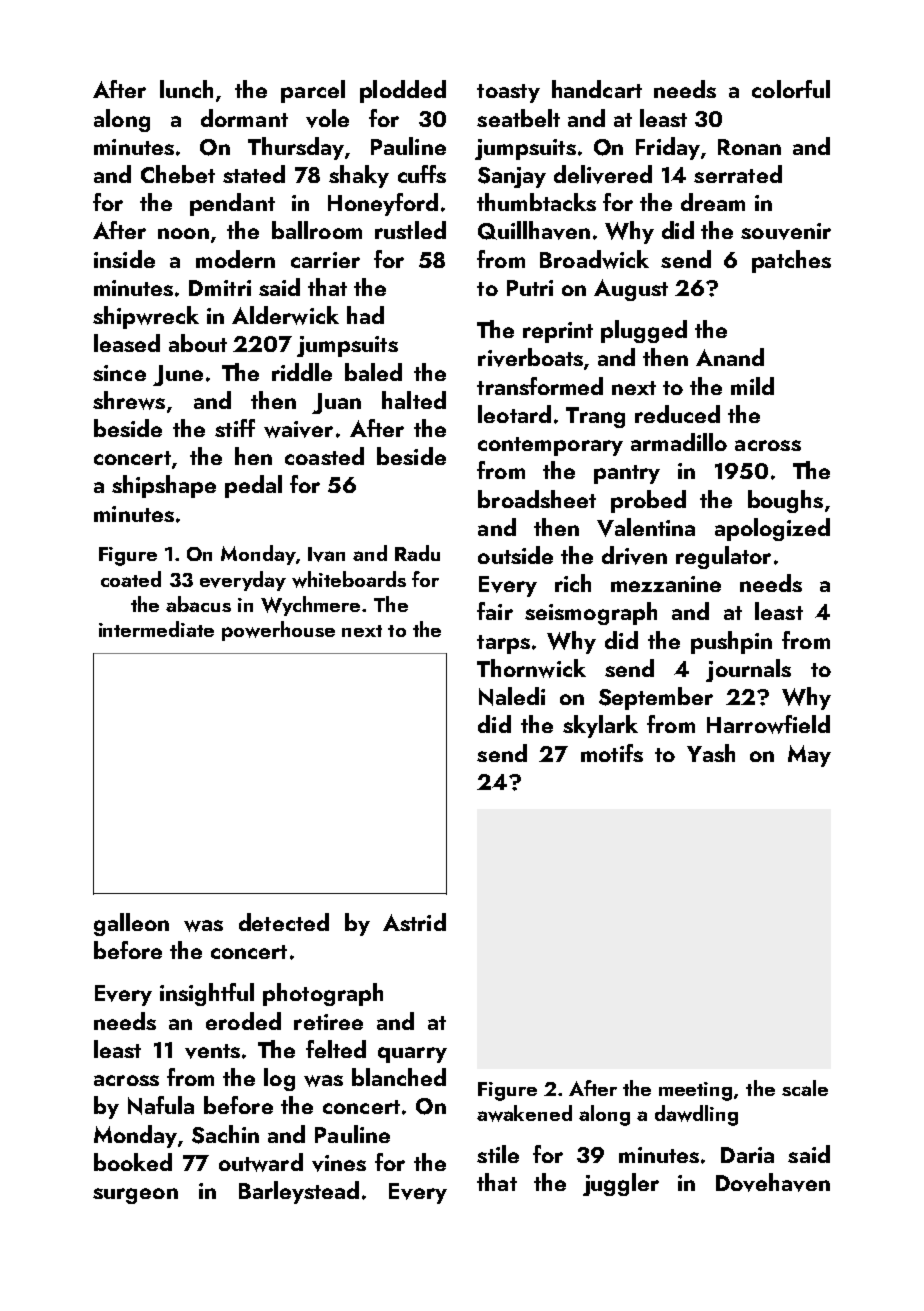 This screenshot has height=1311, width=924. Describe the element at coordinates (550, 446) in the screenshot. I see `contemporary` at that location.
